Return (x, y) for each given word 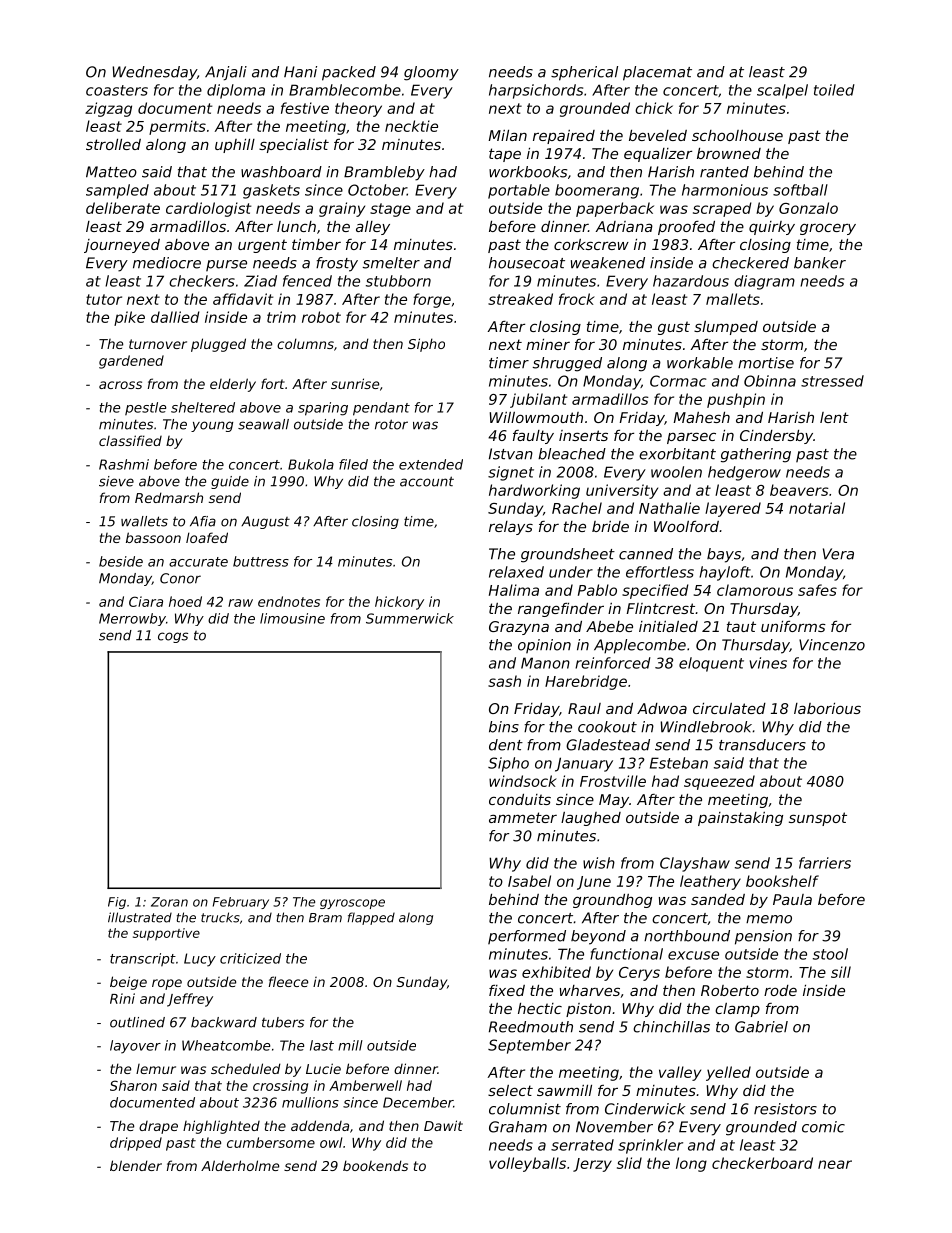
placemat (657, 73)
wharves (590, 990)
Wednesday (154, 73)
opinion (544, 646)
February (241, 903)
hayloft (725, 573)
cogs (173, 637)
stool (830, 954)
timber (316, 244)
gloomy (431, 73)
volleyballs (527, 1164)
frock (577, 299)
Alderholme (240, 1165)
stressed (832, 381)
